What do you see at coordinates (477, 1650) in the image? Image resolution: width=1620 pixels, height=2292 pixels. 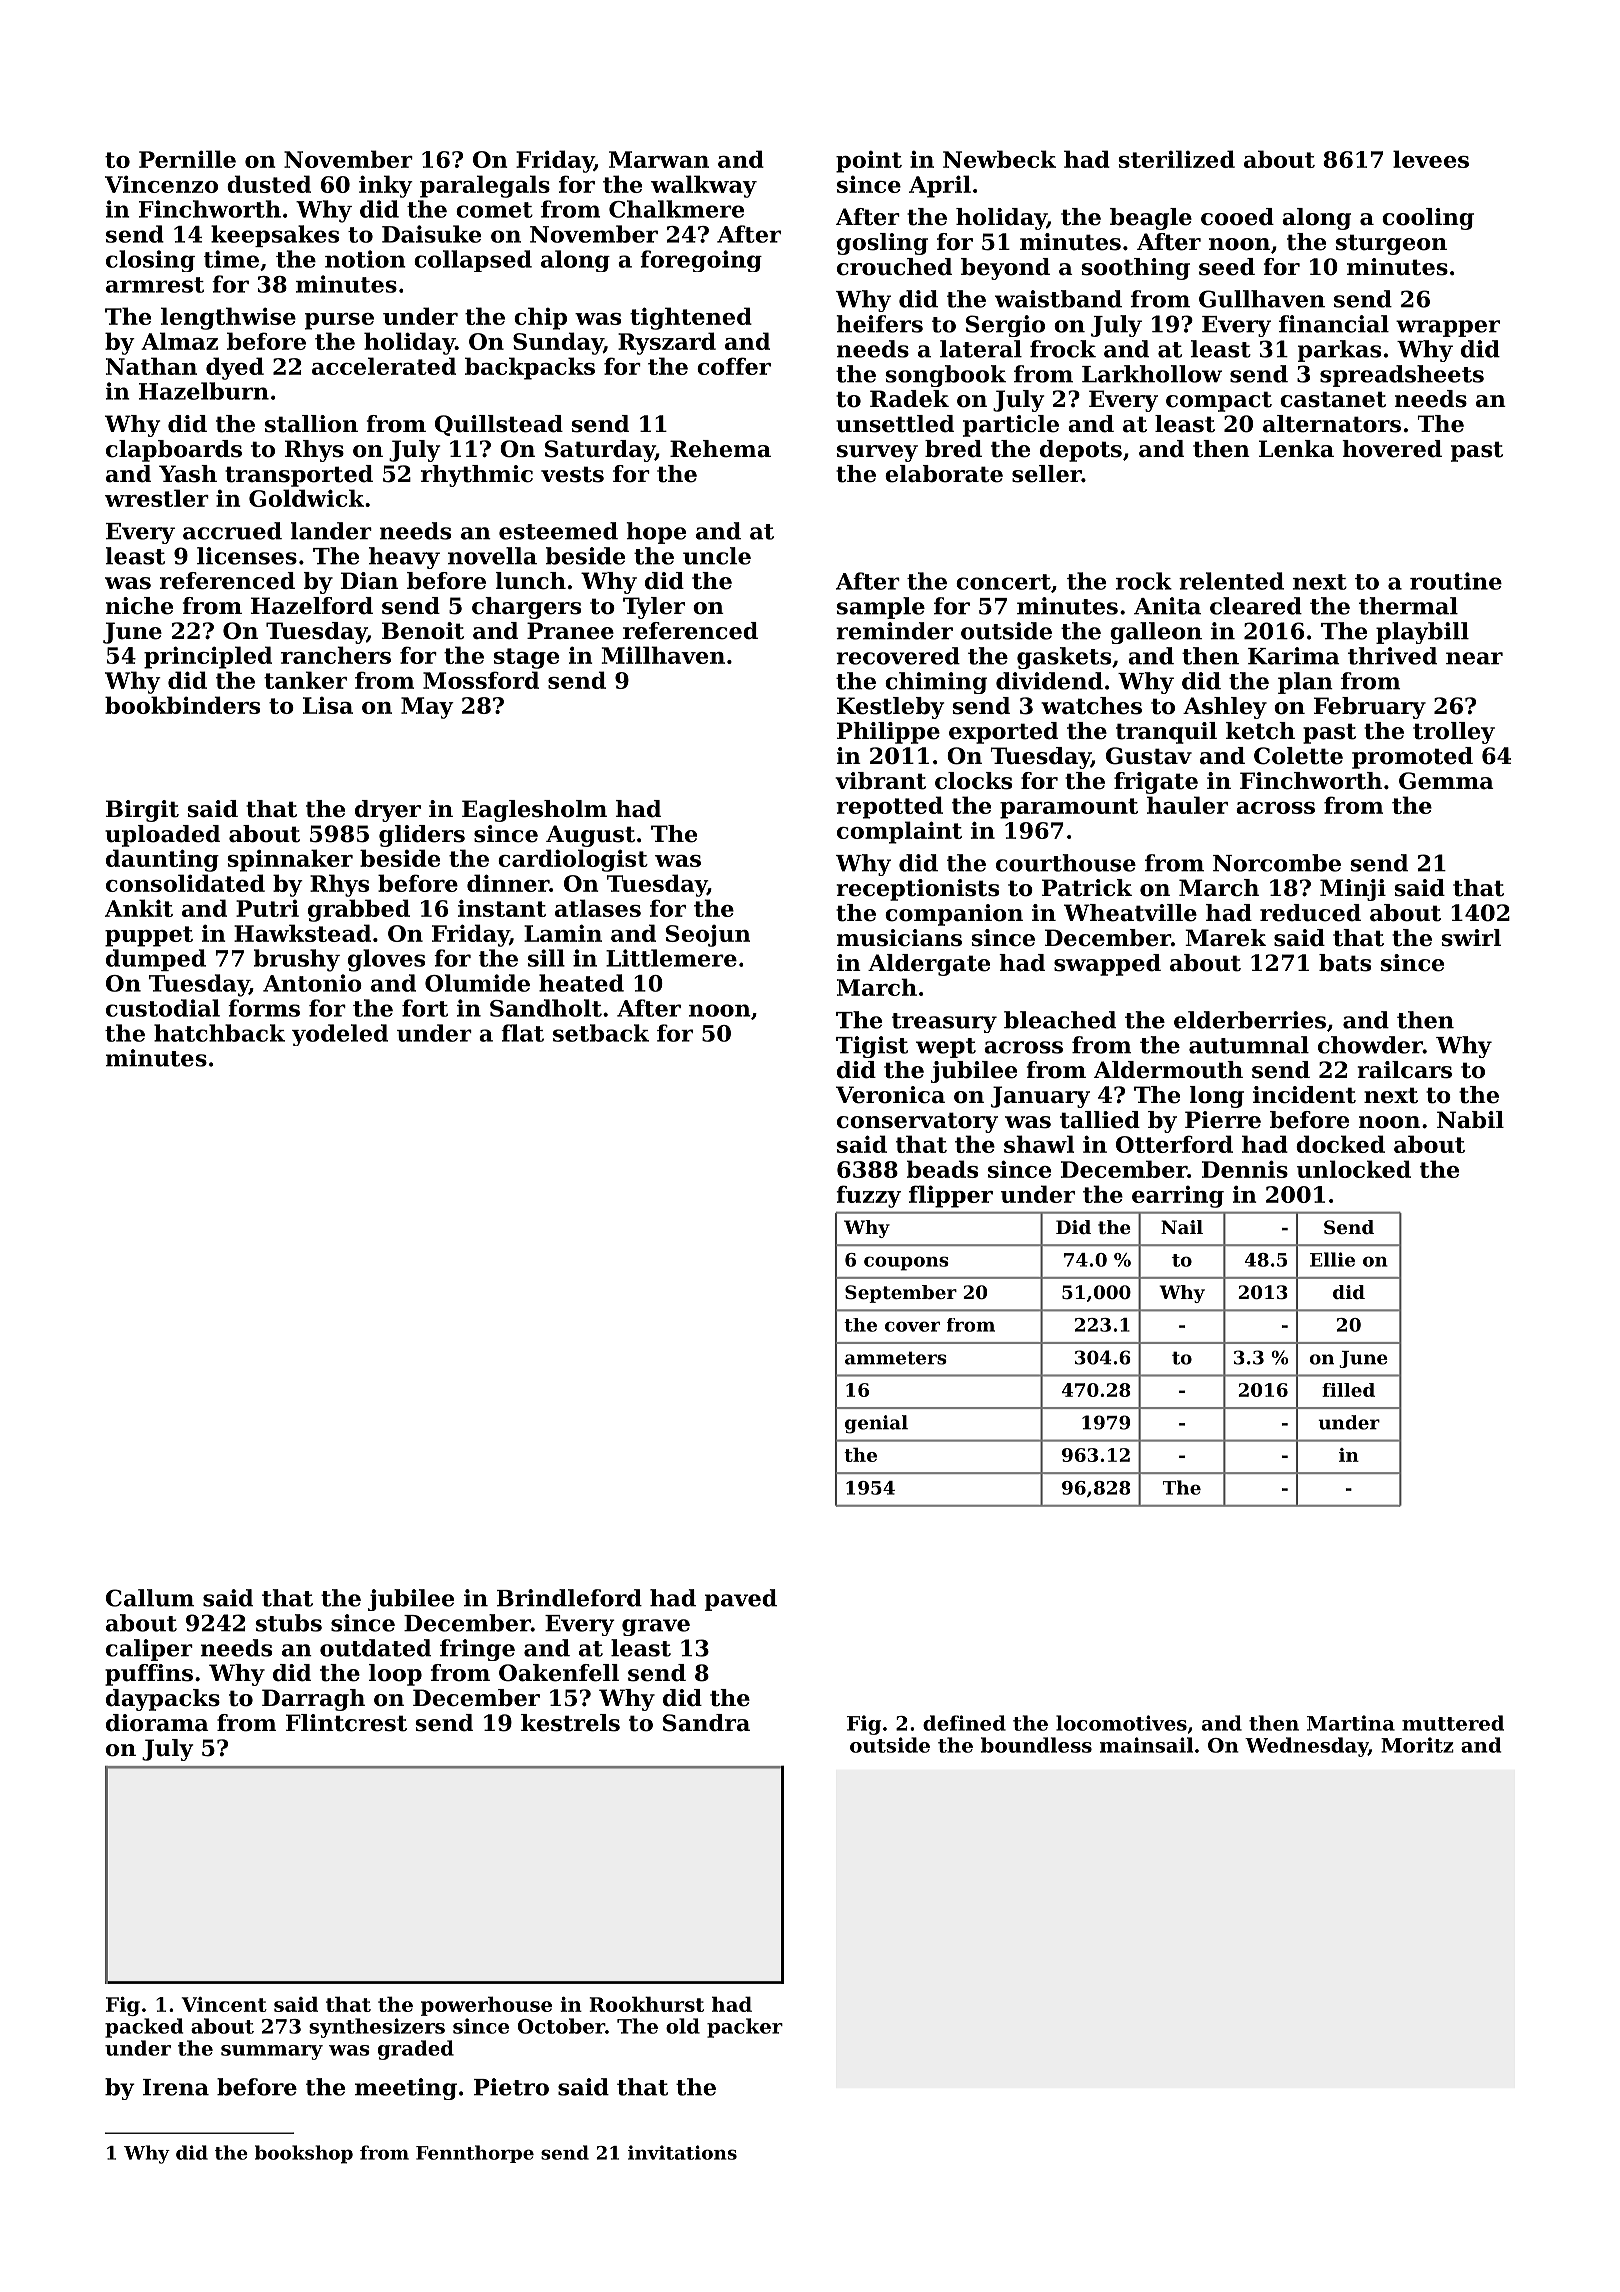 I see `fringe` at bounding box center [477, 1650].
